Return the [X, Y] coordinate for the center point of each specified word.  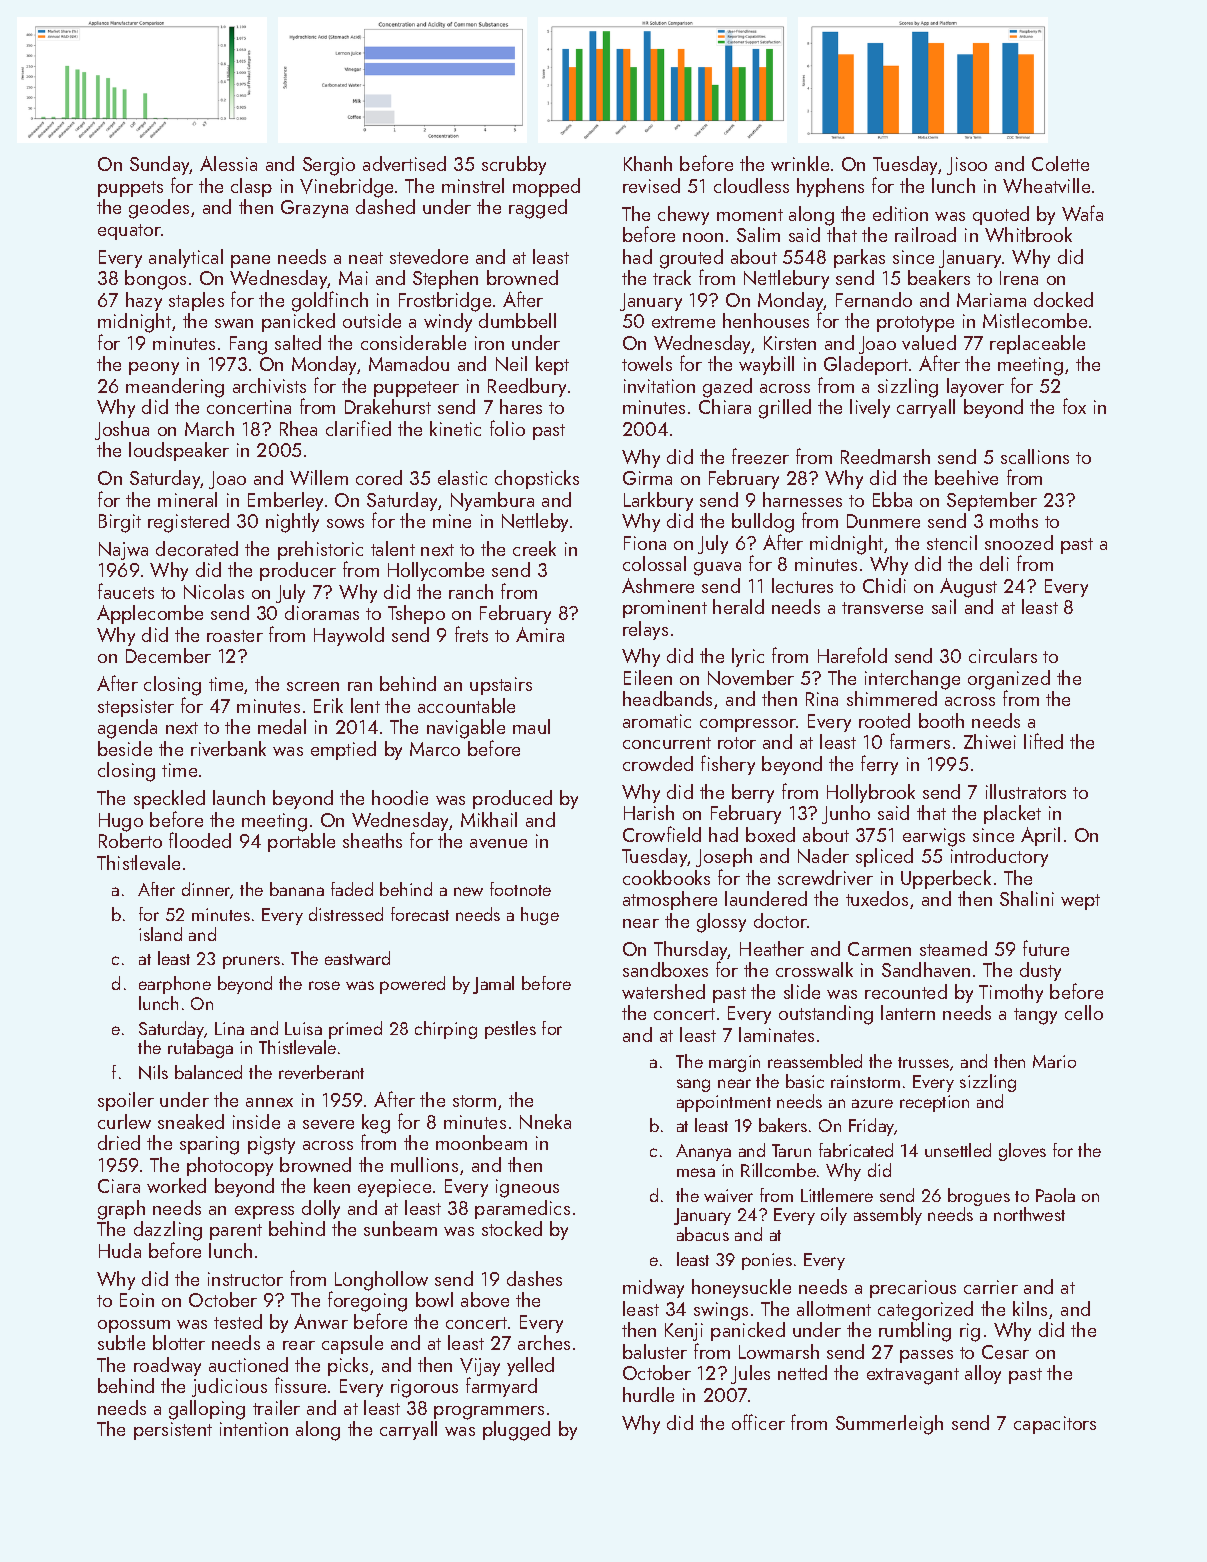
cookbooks [666, 877]
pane [250, 261]
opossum [134, 1326]
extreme [683, 322]
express [264, 1212]
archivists [269, 385]
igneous [527, 1188]
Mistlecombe [1035, 320]
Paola [1055, 1195]
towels [647, 363]
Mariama [991, 300]
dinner [206, 890]
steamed [953, 948]
